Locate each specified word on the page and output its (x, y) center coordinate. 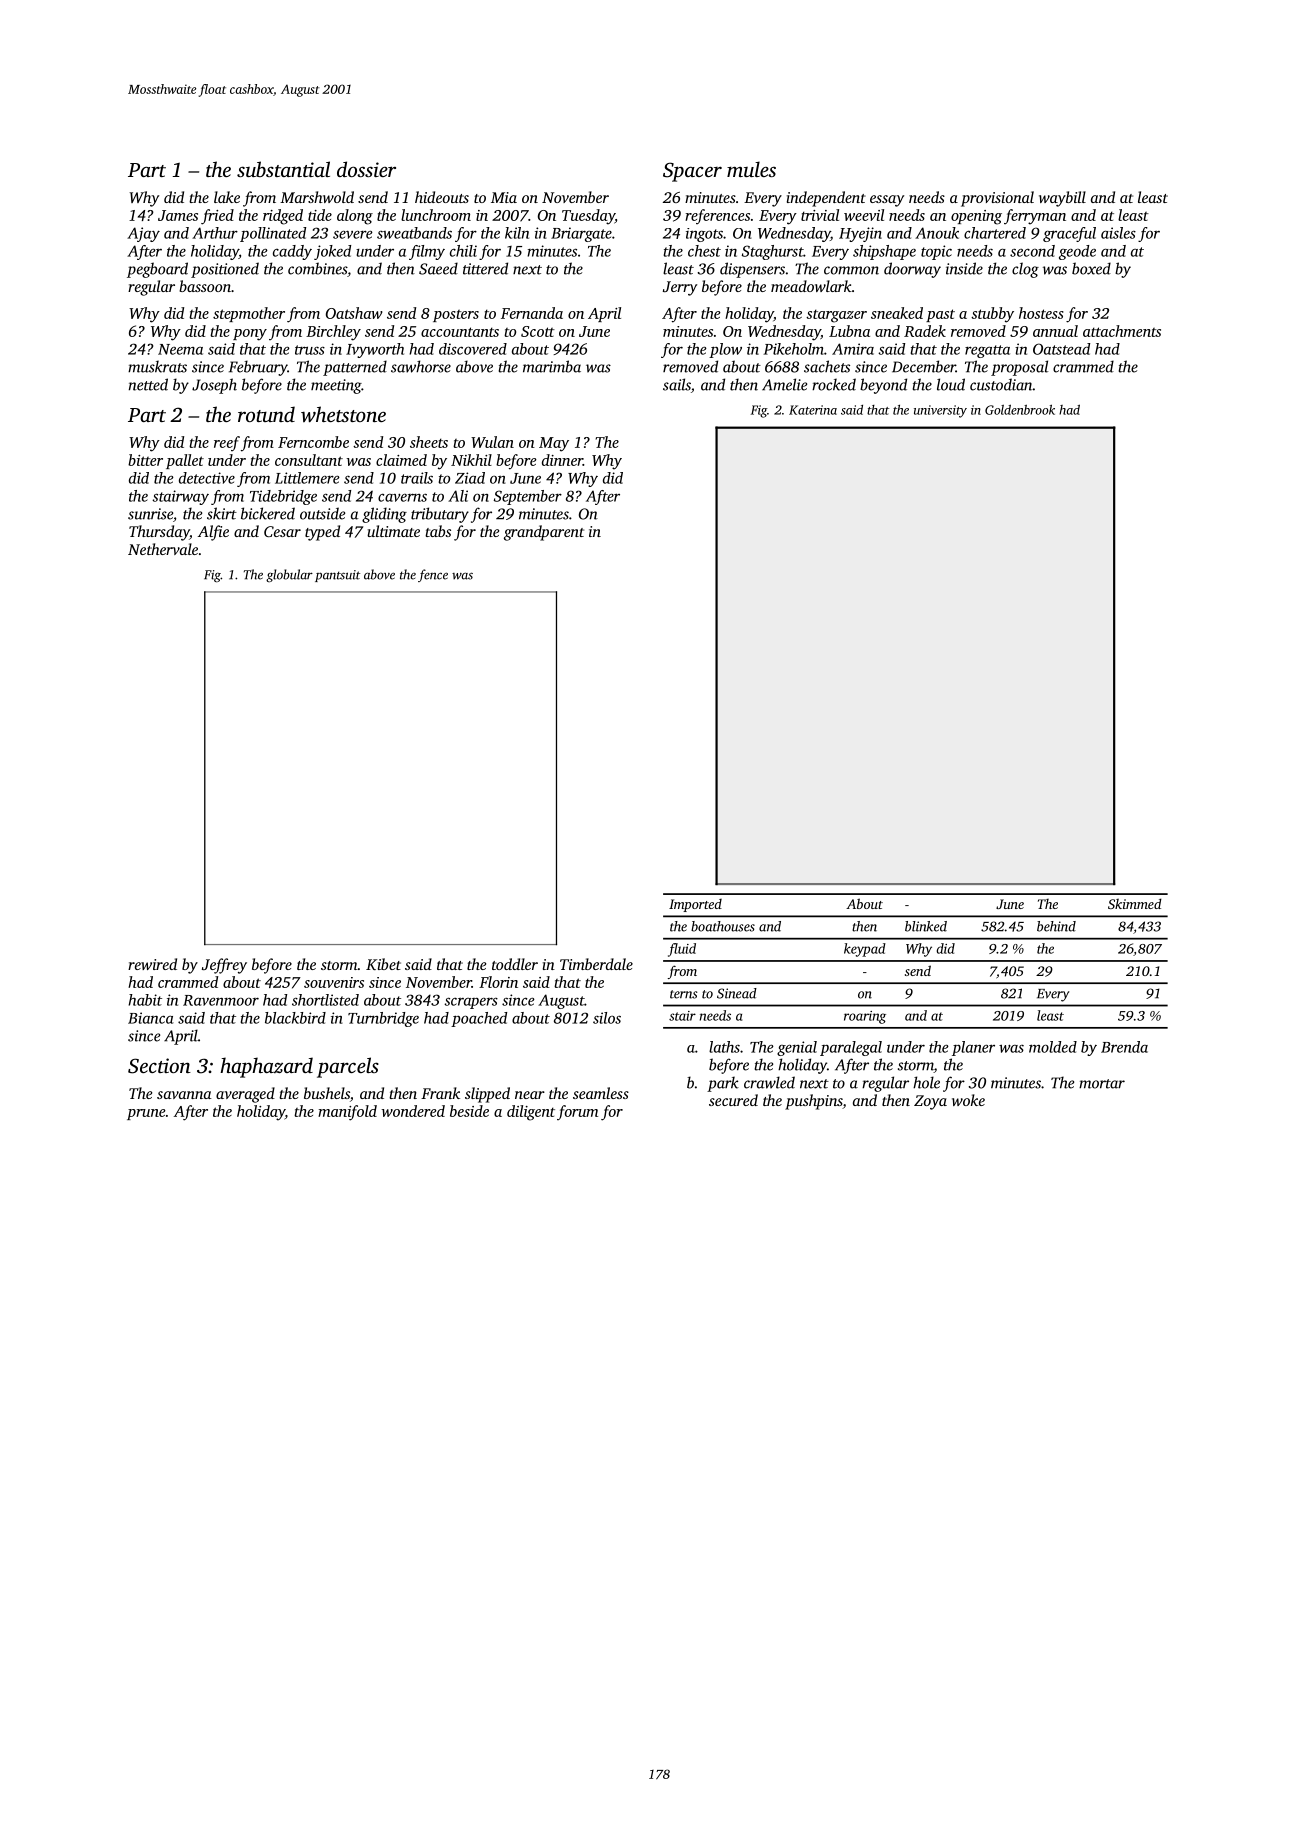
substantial (283, 169)
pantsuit (337, 576)
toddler (515, 964)
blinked (926, 926)
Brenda (1124, 1047)
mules (751, 169)
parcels (348, 1067)
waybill (1062, 199)
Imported (695, 905)
